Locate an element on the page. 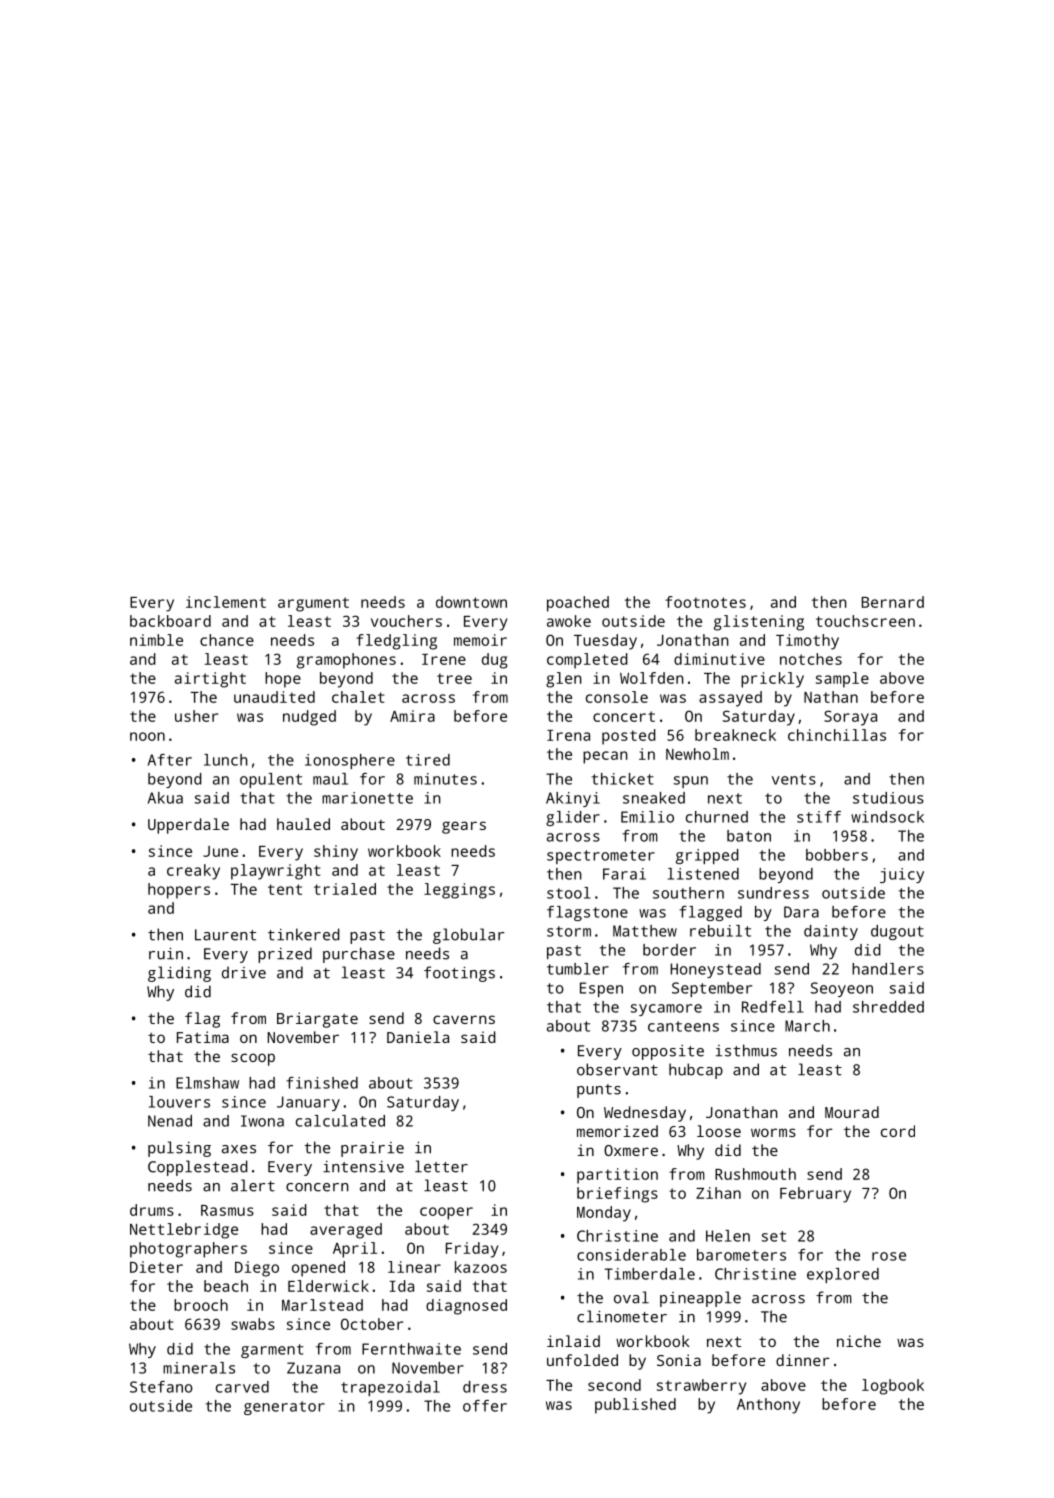 The width and height of the document is (1054, 1498). linear is located at coordinates (414, 1267).
